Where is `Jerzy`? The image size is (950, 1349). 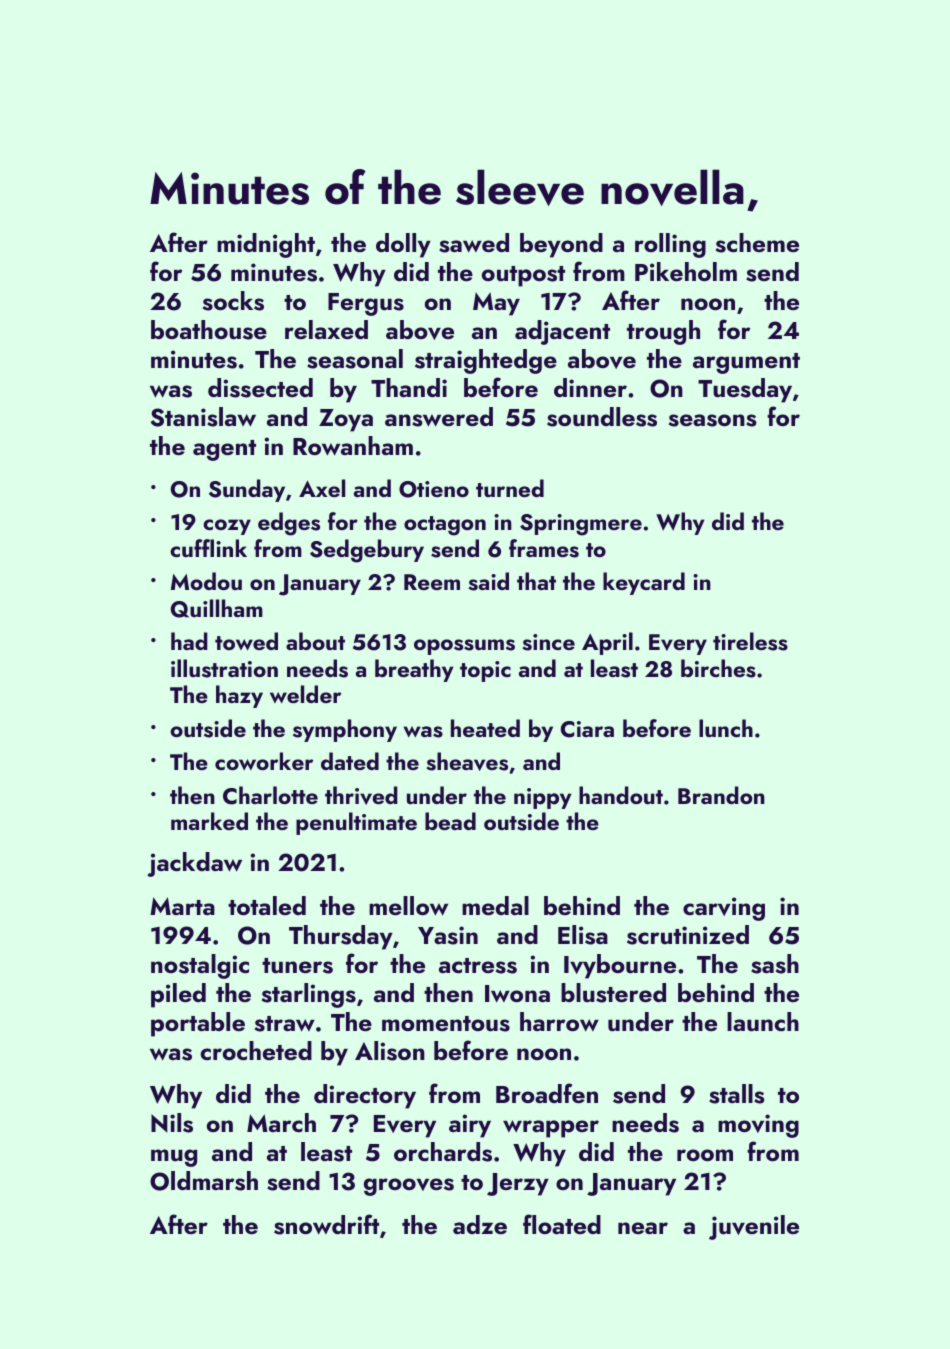
Jerzy is located at coordinates (518, 1184).
